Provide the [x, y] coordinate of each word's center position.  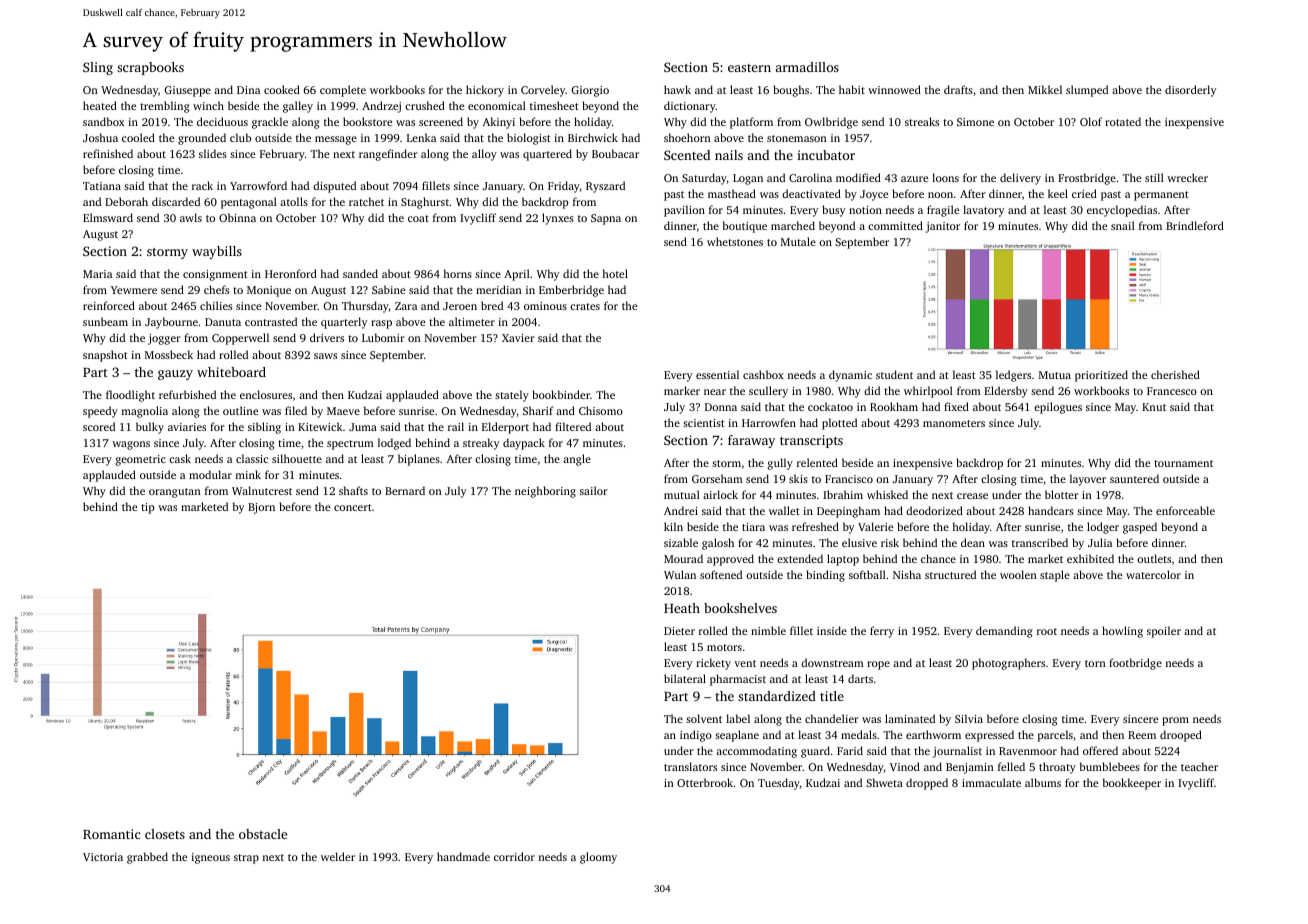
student [894, 374]
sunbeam [105, 321]
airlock [720, 494]
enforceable [1185, 510]
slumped [1087, 91]
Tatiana [102, 186]
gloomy [598, 858]
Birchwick [593, 137]
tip [148, 508]
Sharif [538, 410]
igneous [210, 858]
